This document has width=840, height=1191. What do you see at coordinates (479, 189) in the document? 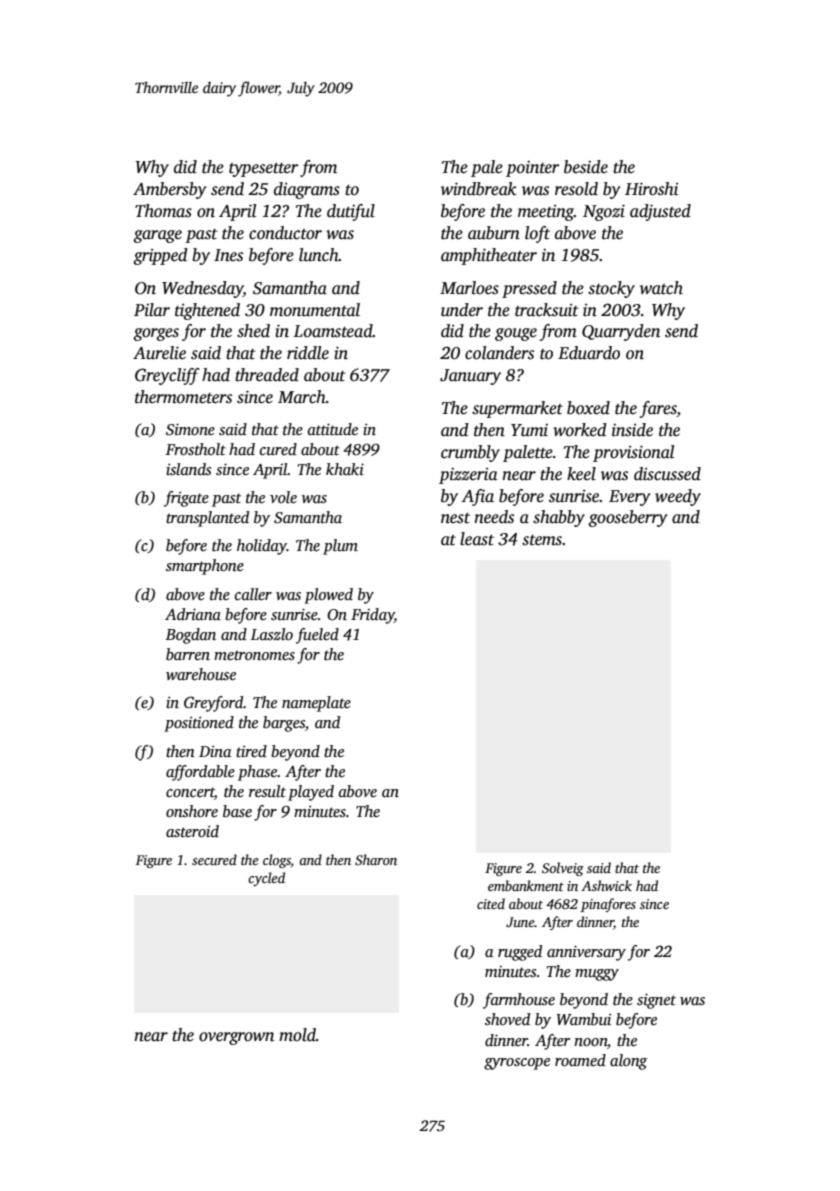
I see `windbreak` at bounding box center [479, 189].
